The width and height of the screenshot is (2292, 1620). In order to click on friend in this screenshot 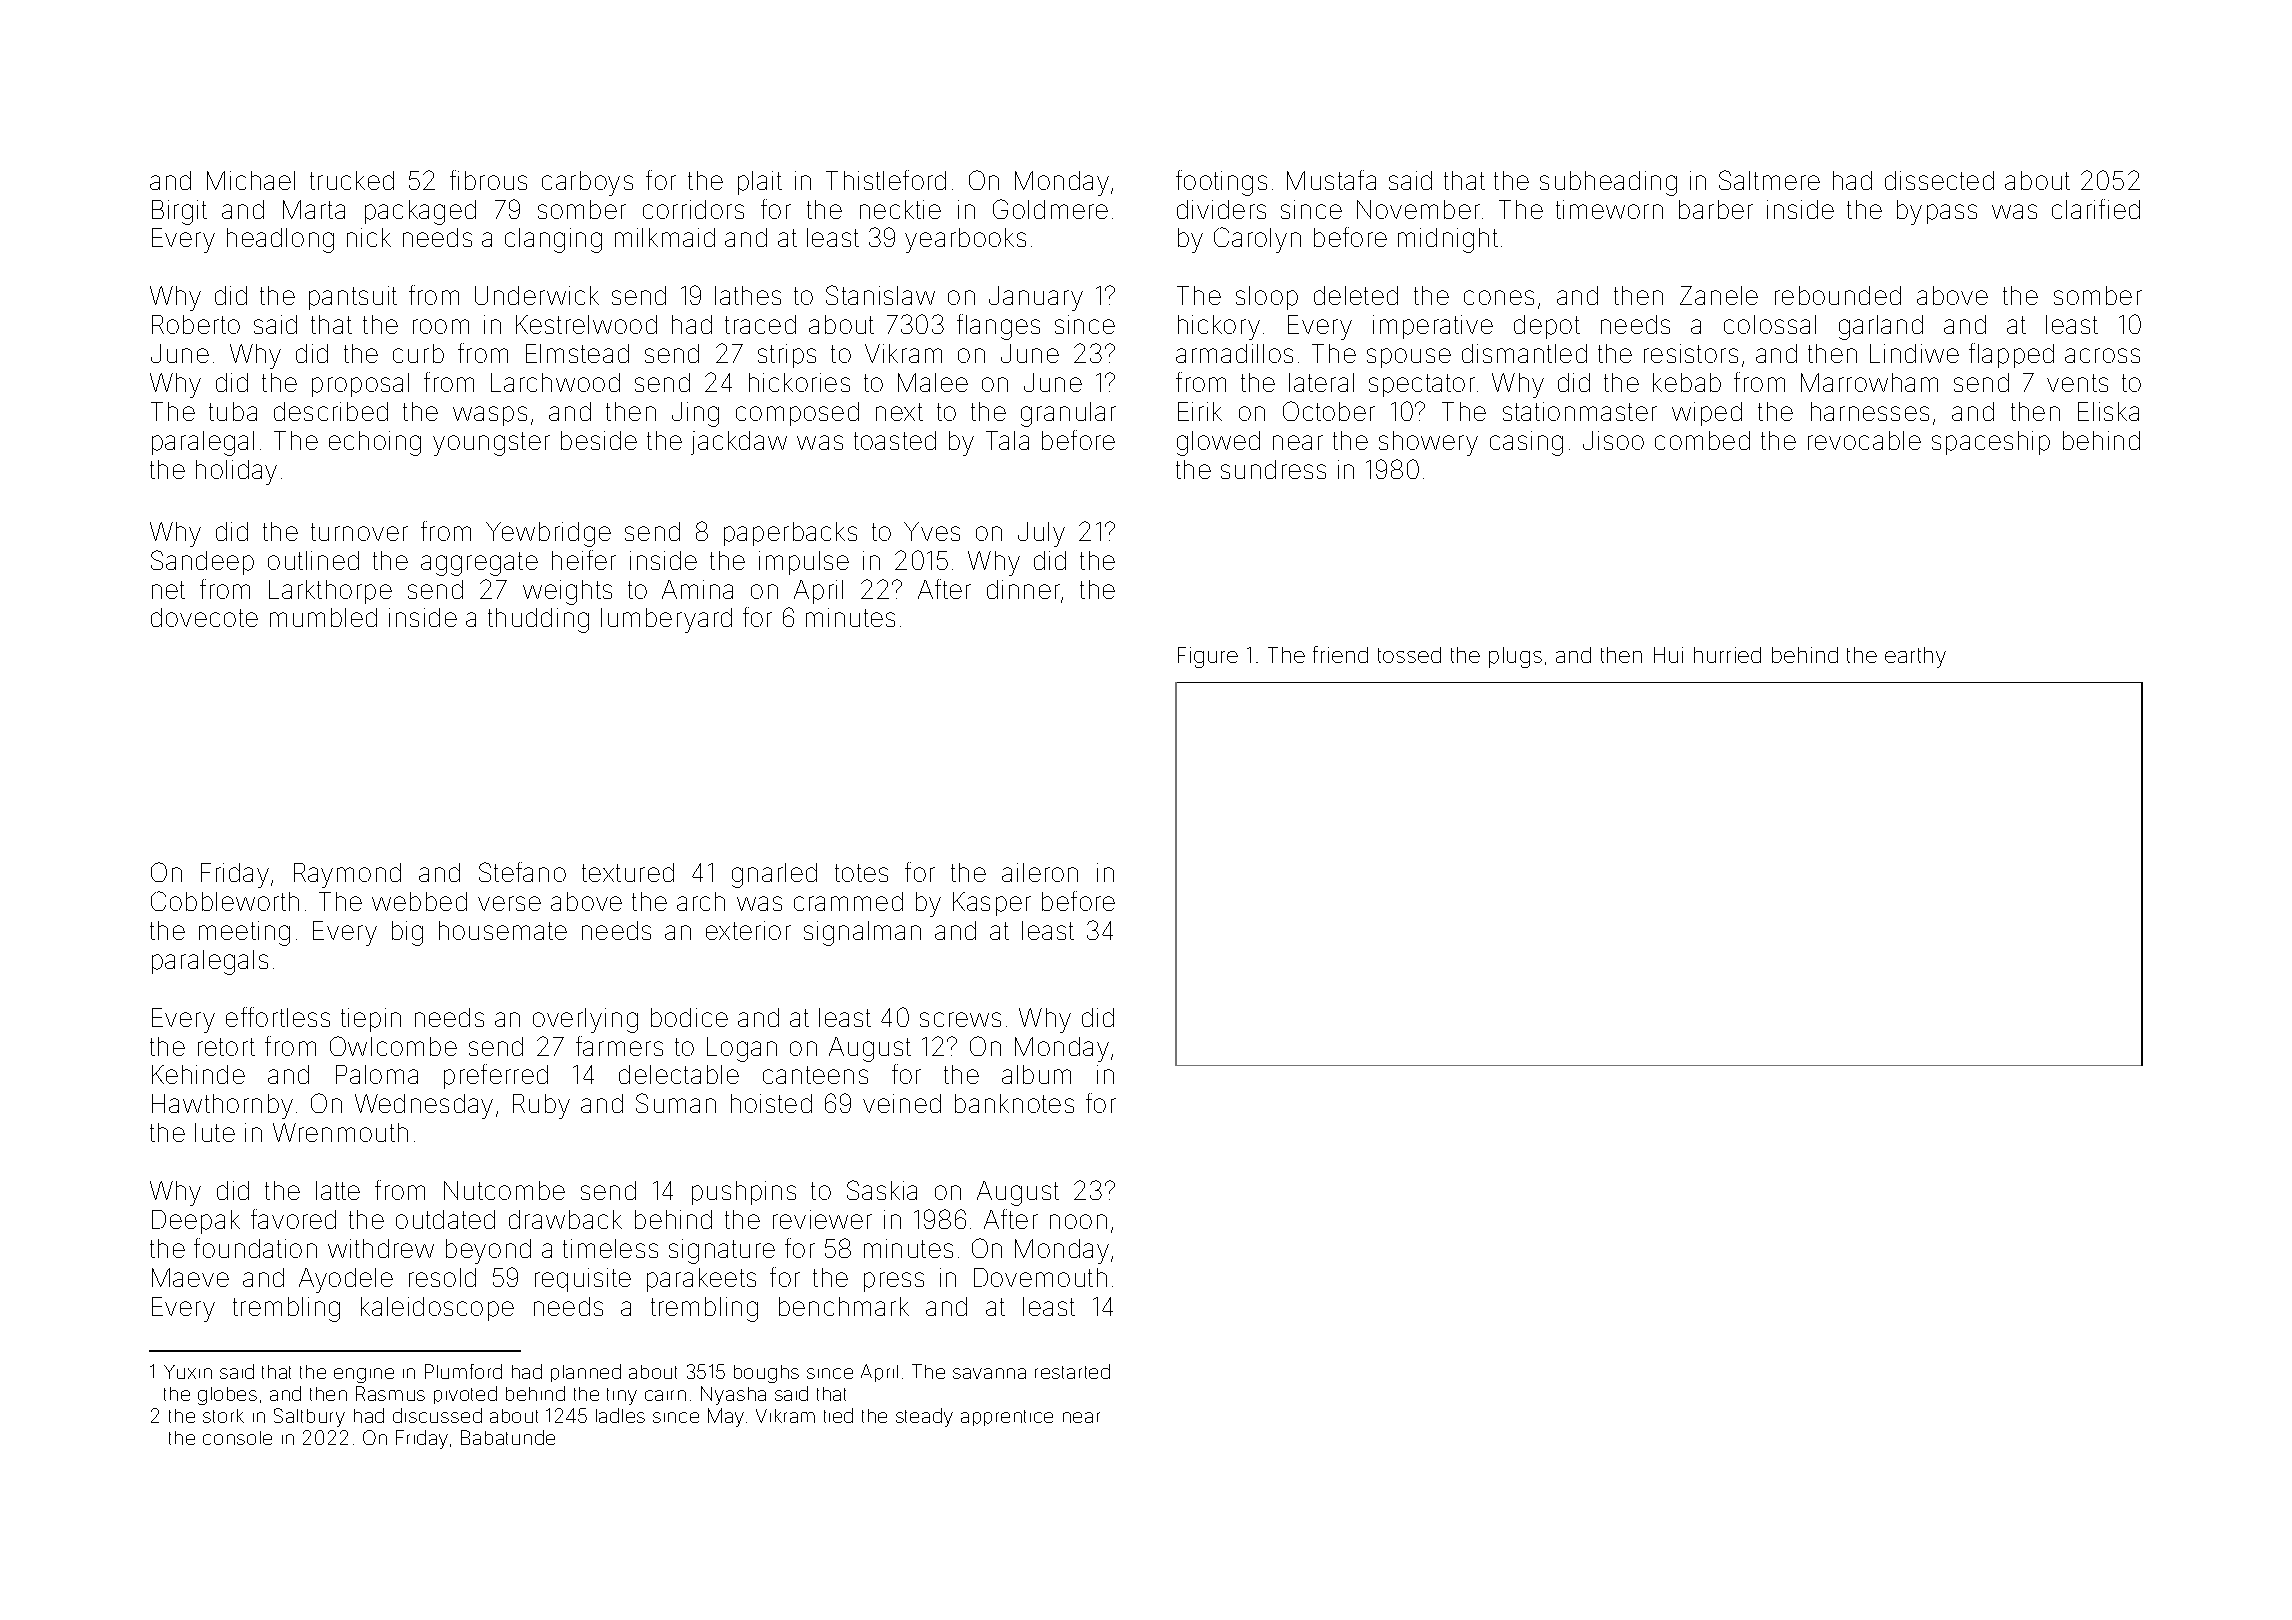, I will do `click(1340, 654)`.
